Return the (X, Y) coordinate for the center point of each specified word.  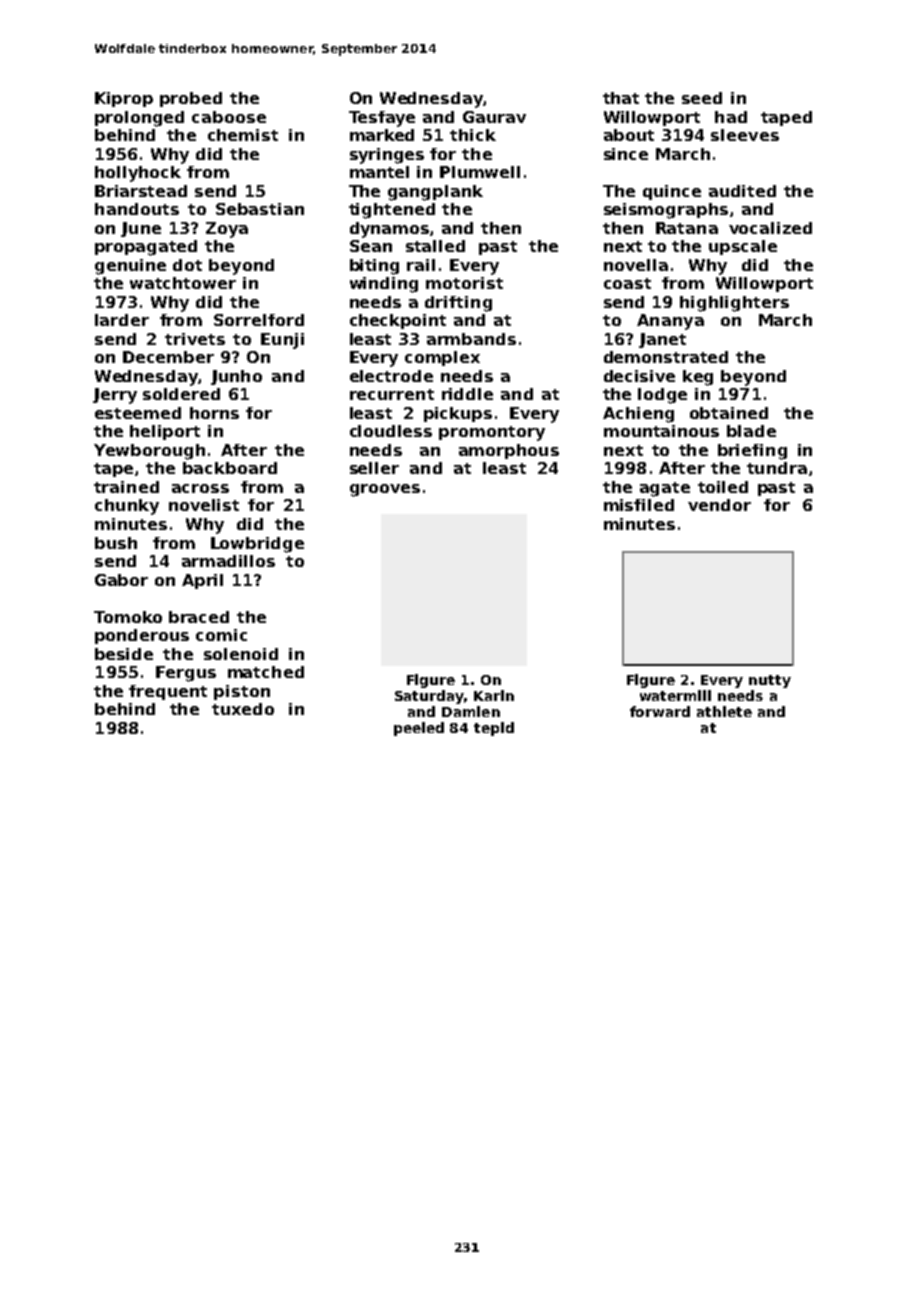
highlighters (734, 304)
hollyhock (138, 174)
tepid (494, 729)
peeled (419, 729)
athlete (724, 711)
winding (384, 285)
